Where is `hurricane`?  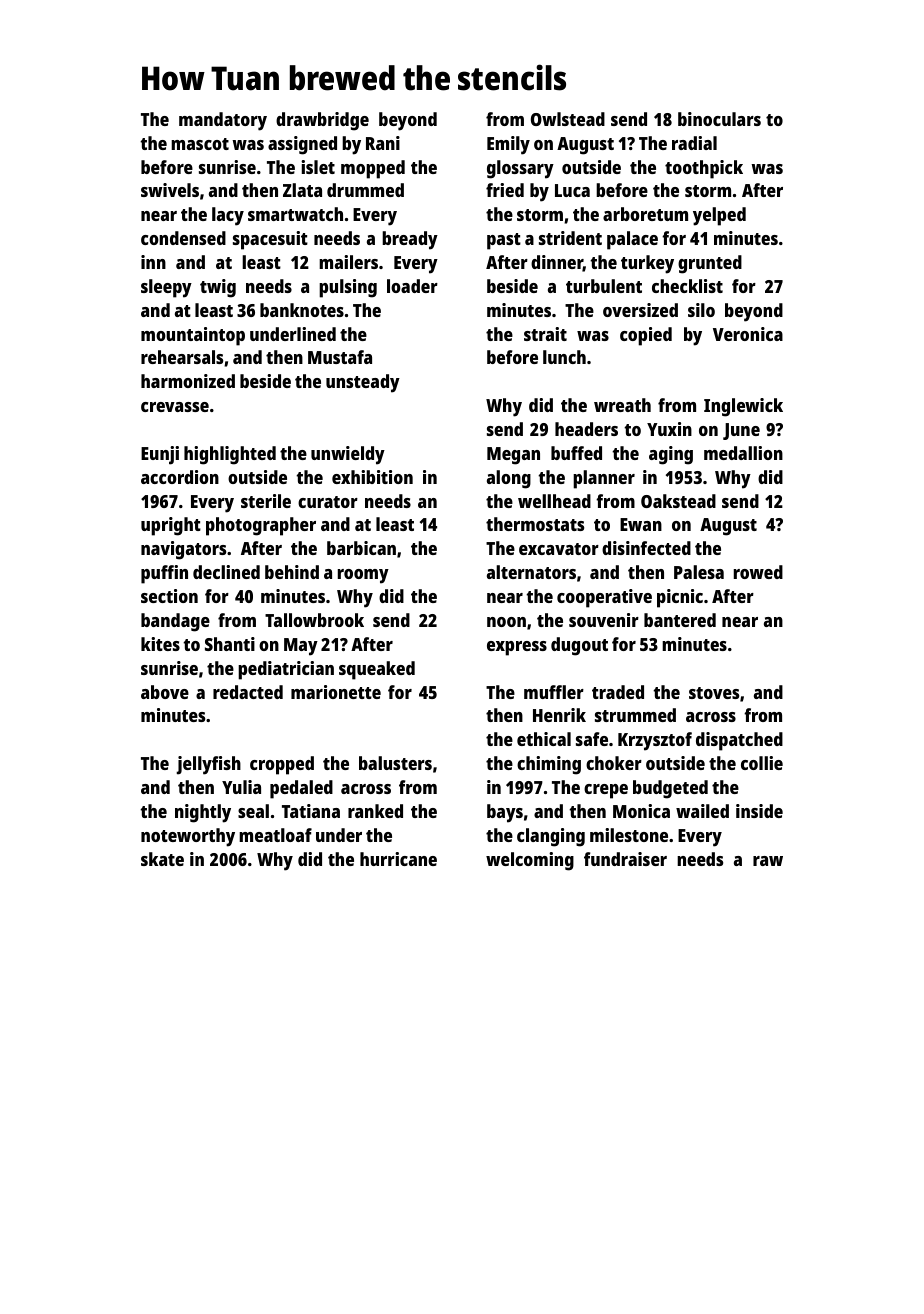 hurricane is located at coordinates (398, 859).
